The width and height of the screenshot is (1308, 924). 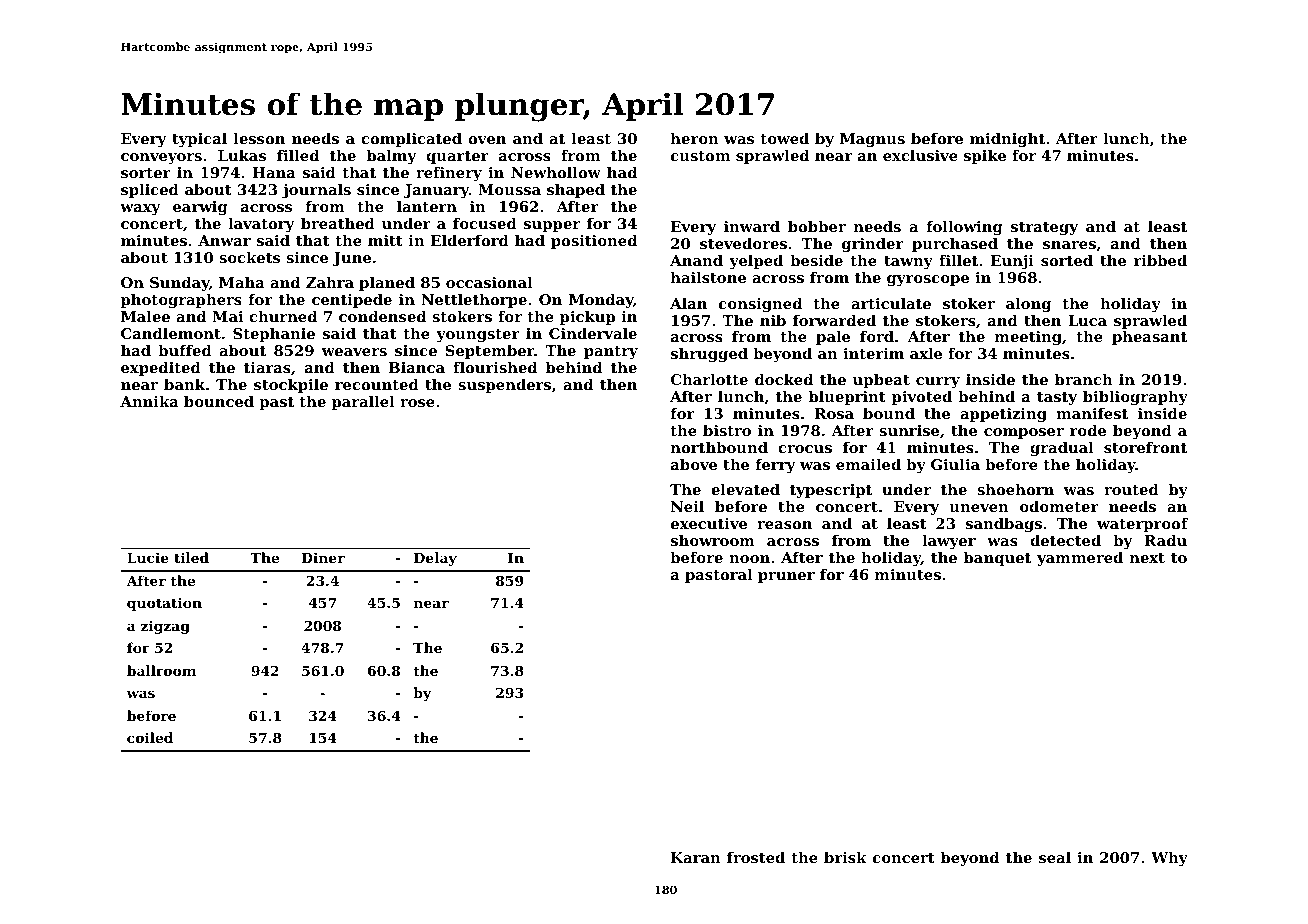 What do you see at coordinates (1007, 140) in the screenshot?
I see `midnight` at bounding box center [1007, 140].
